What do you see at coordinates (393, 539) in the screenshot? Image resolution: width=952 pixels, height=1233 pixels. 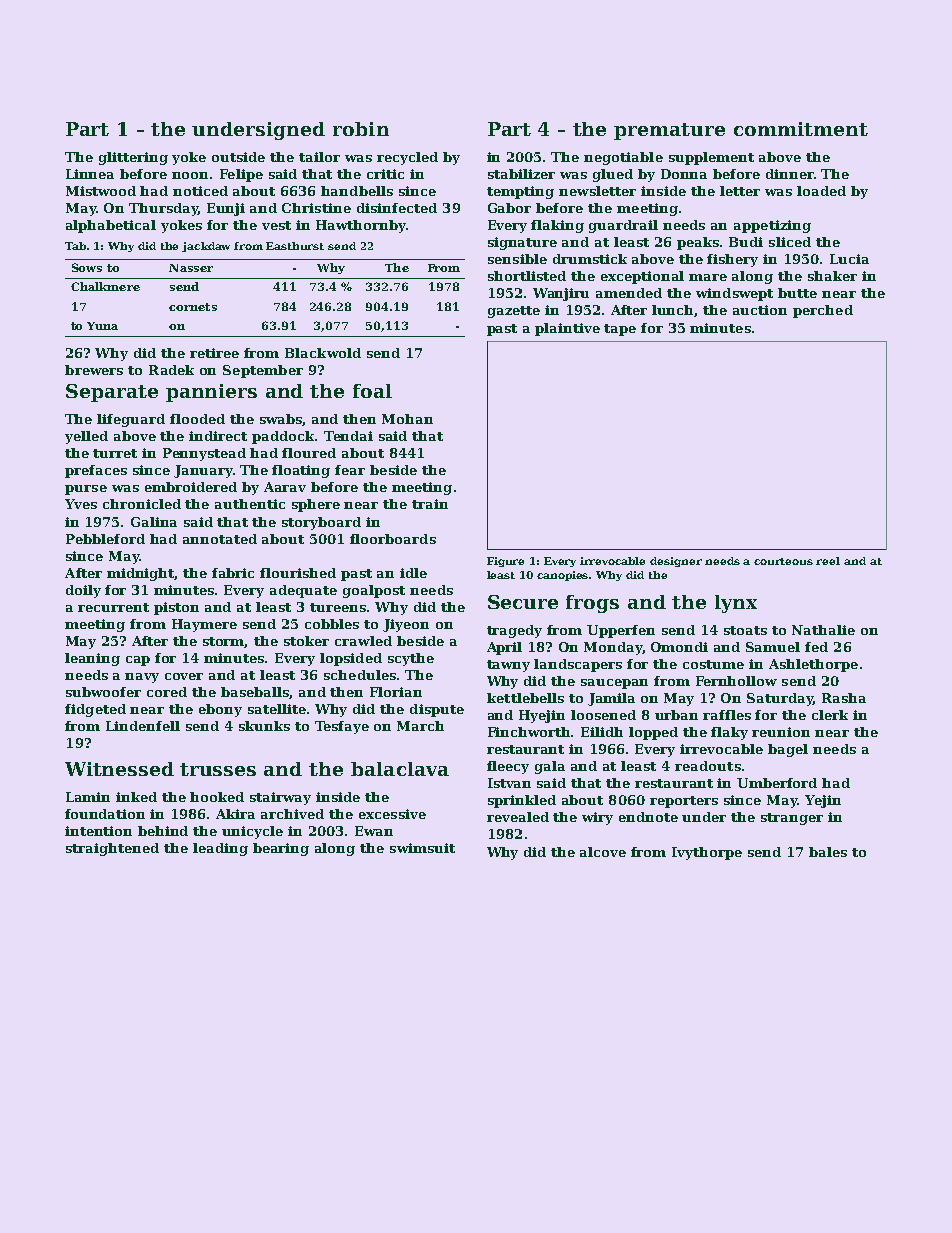 I see `floorboards` at bounding box center [393, 539].
